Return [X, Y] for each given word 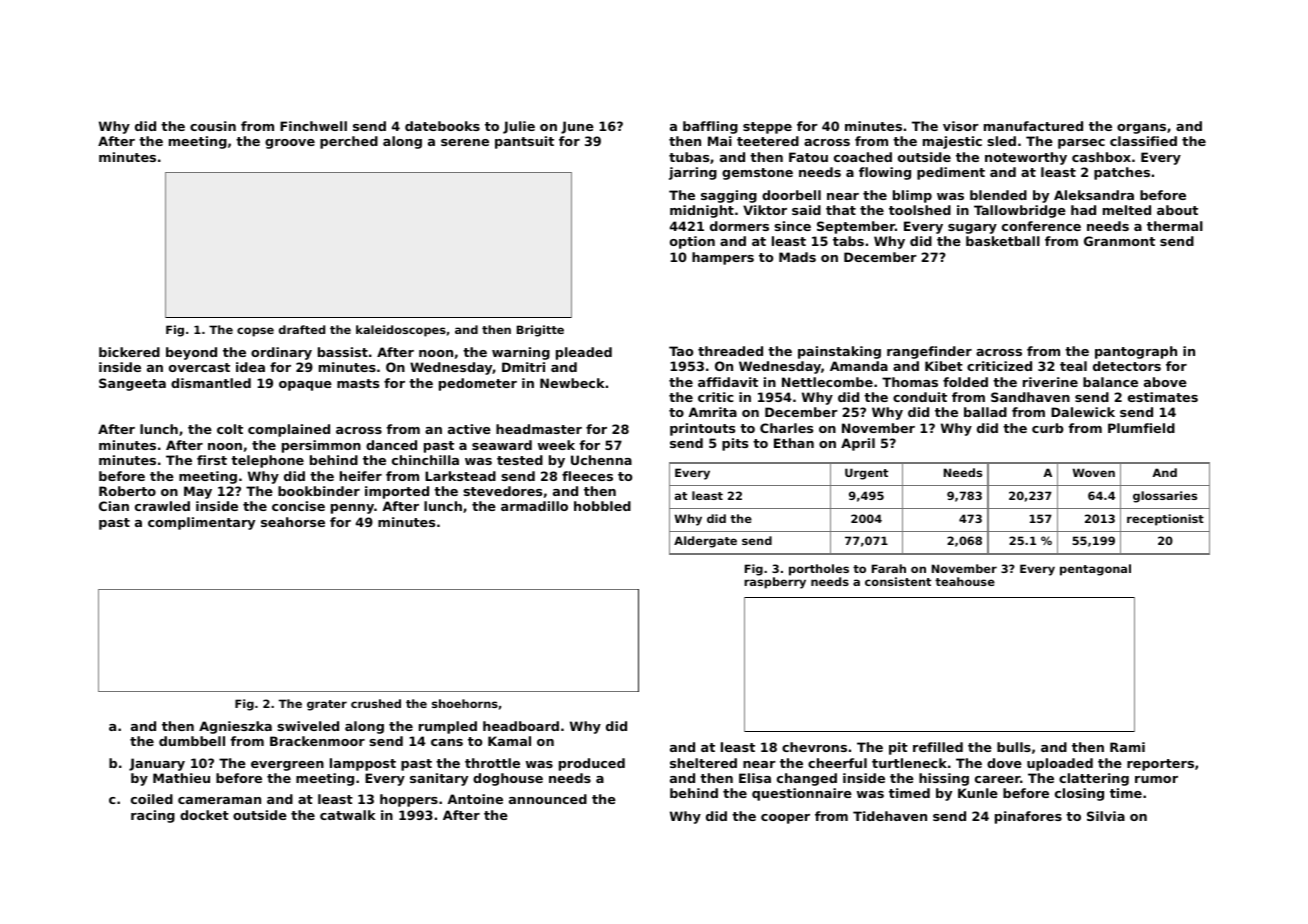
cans [447, 742]
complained [289, 430]
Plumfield [1141, 428]
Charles [786, 428]
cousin [213, 126]
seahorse [293, 522]
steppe [767, 128]
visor [961, 126]
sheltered [703, 763]
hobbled [602, 506]
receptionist [1165, 520]
